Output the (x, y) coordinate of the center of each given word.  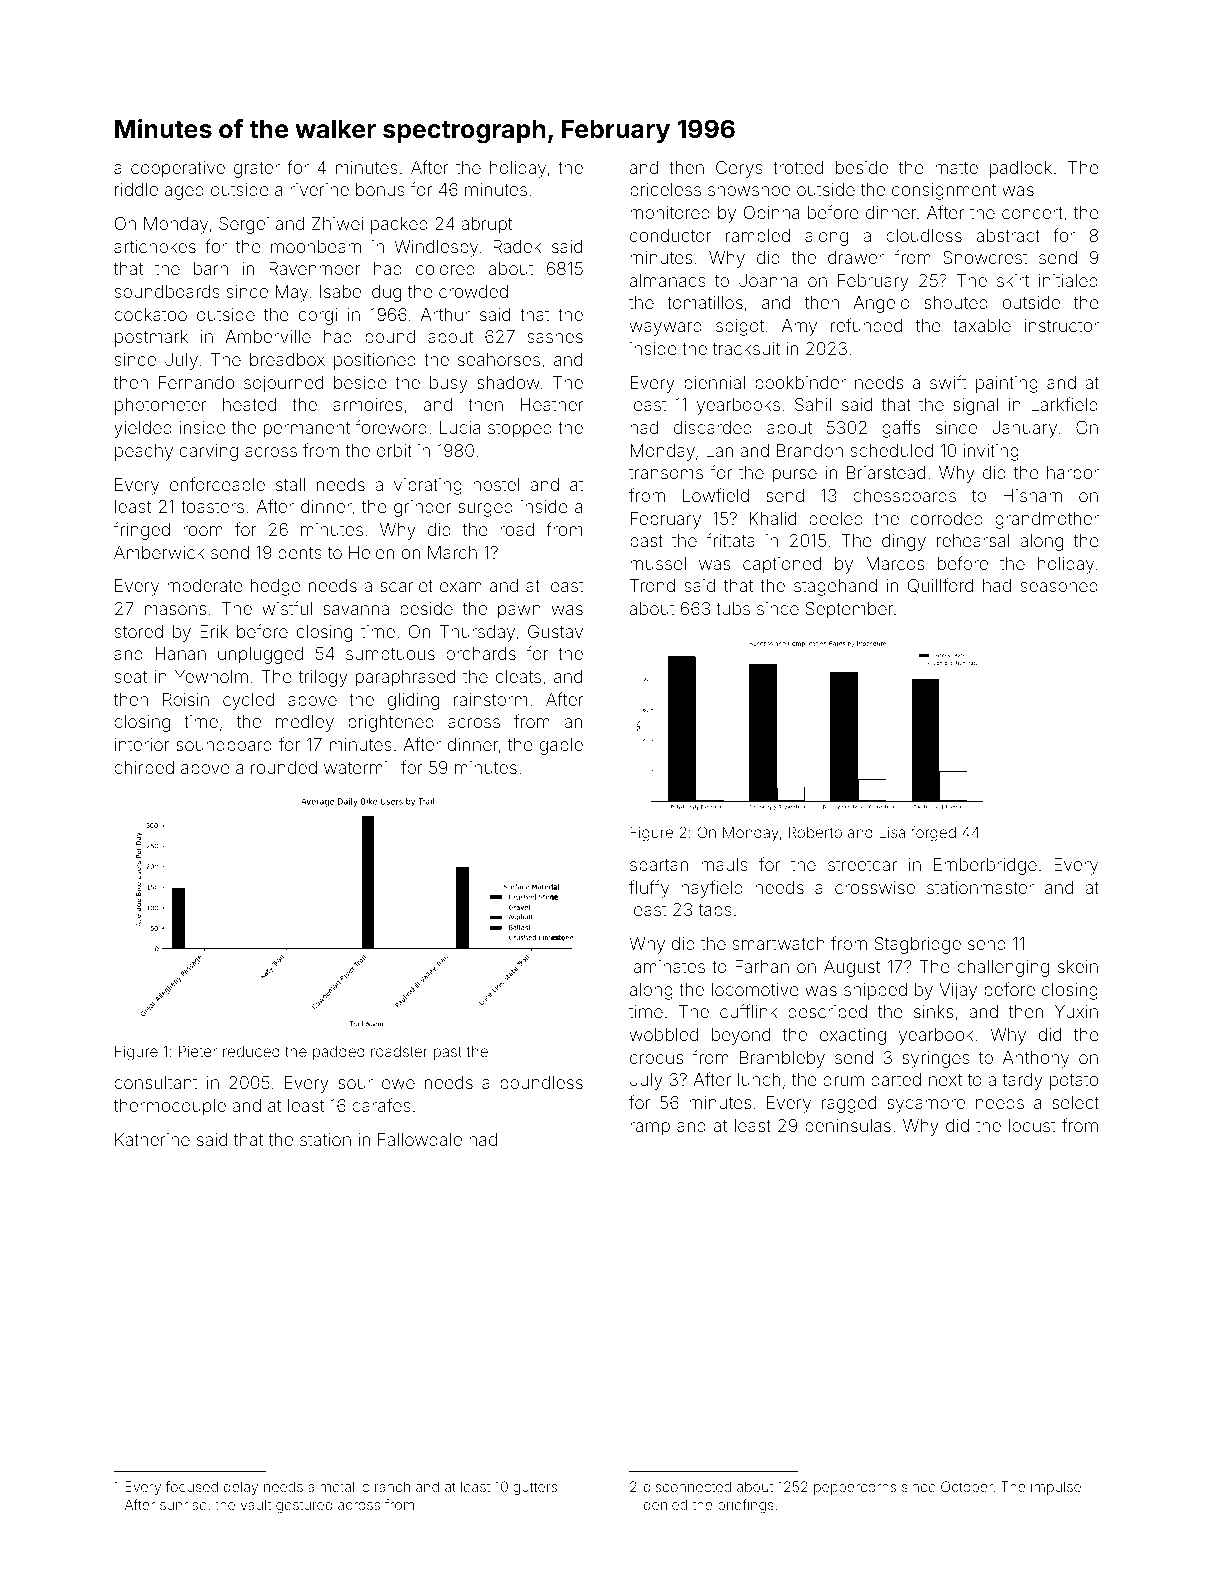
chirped (144, 769)
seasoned (1059, 585)
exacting (853, 1036)
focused (192, 1486)
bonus (380, 189)
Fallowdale (420, 1139)
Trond (652, 585)
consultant (156, 1082)
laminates (667, 966)
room (203, 531)
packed (399, 225)
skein (1078, 966)
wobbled (664, 1034)
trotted (798, 167)
